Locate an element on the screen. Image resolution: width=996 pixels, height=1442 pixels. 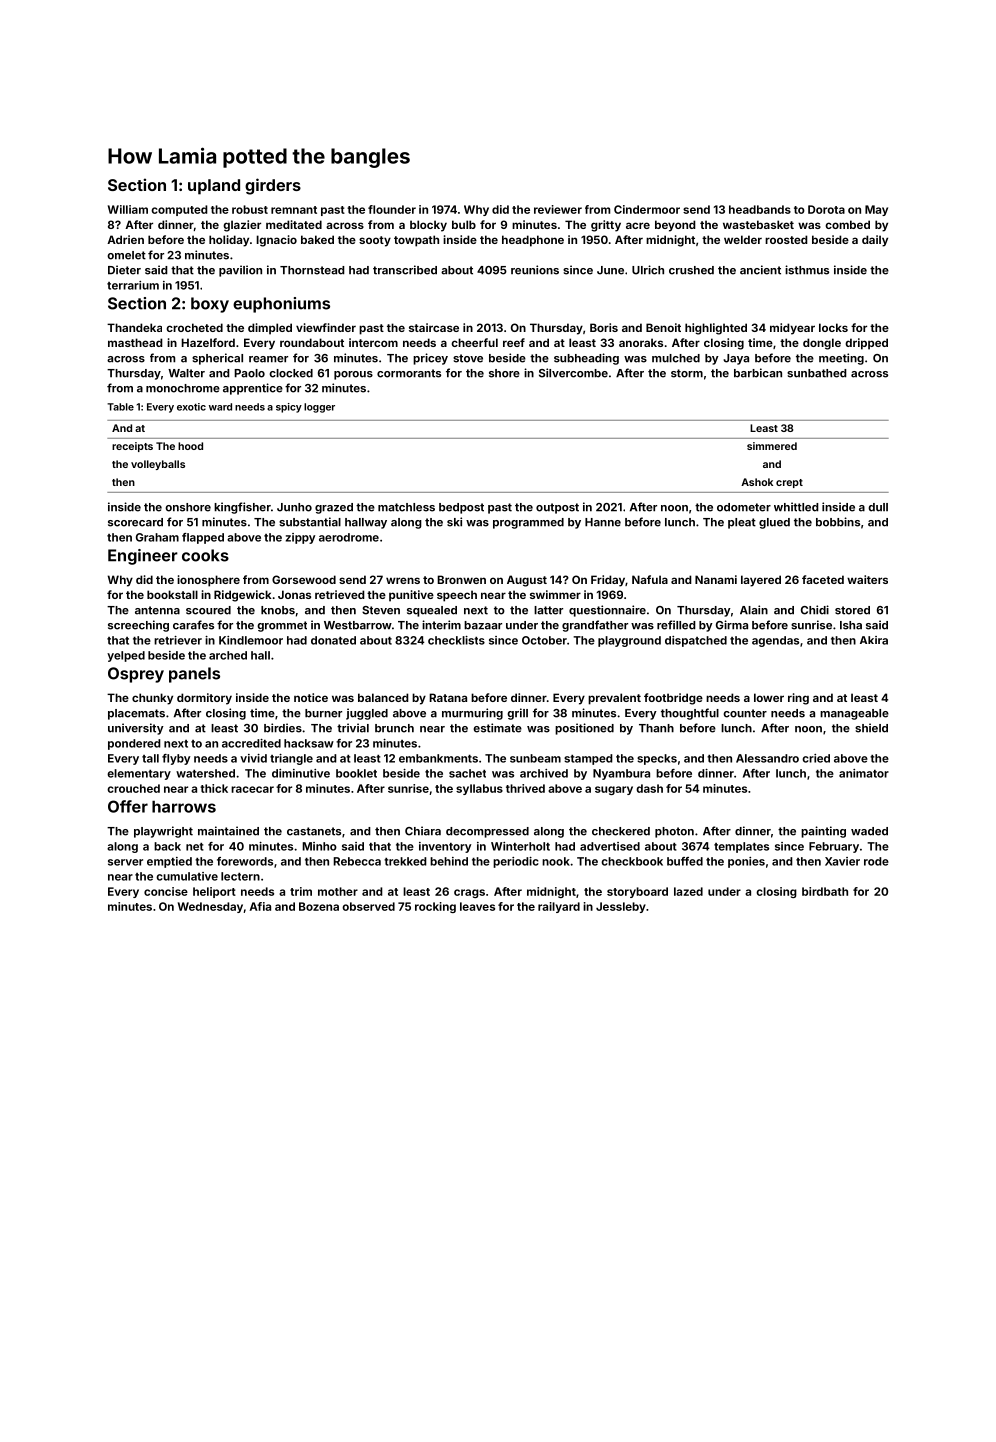
birdbath is located at coordinates (825, 891).
